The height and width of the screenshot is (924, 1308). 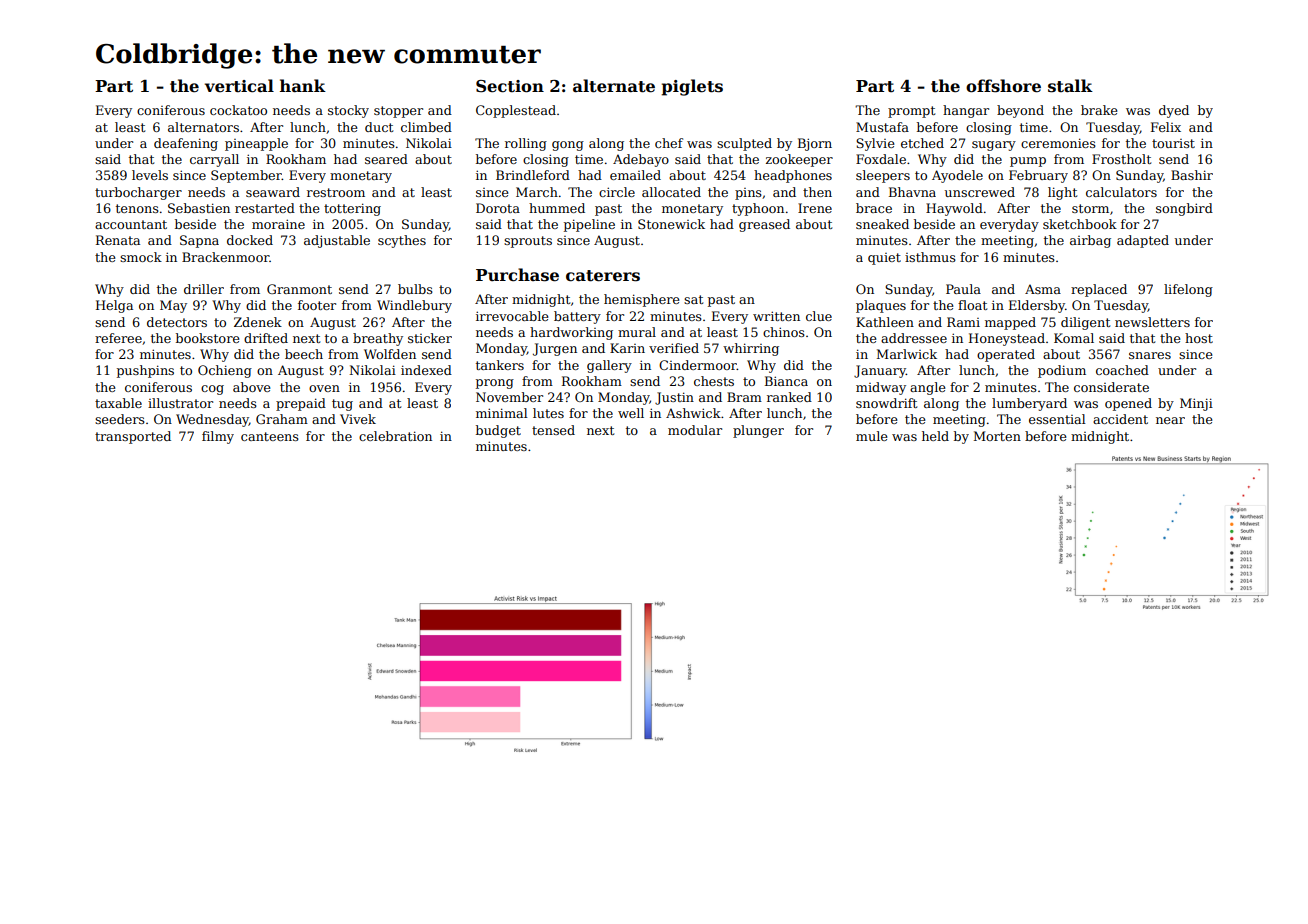 I want to click on sneaked, so click(x=882, y=224).
